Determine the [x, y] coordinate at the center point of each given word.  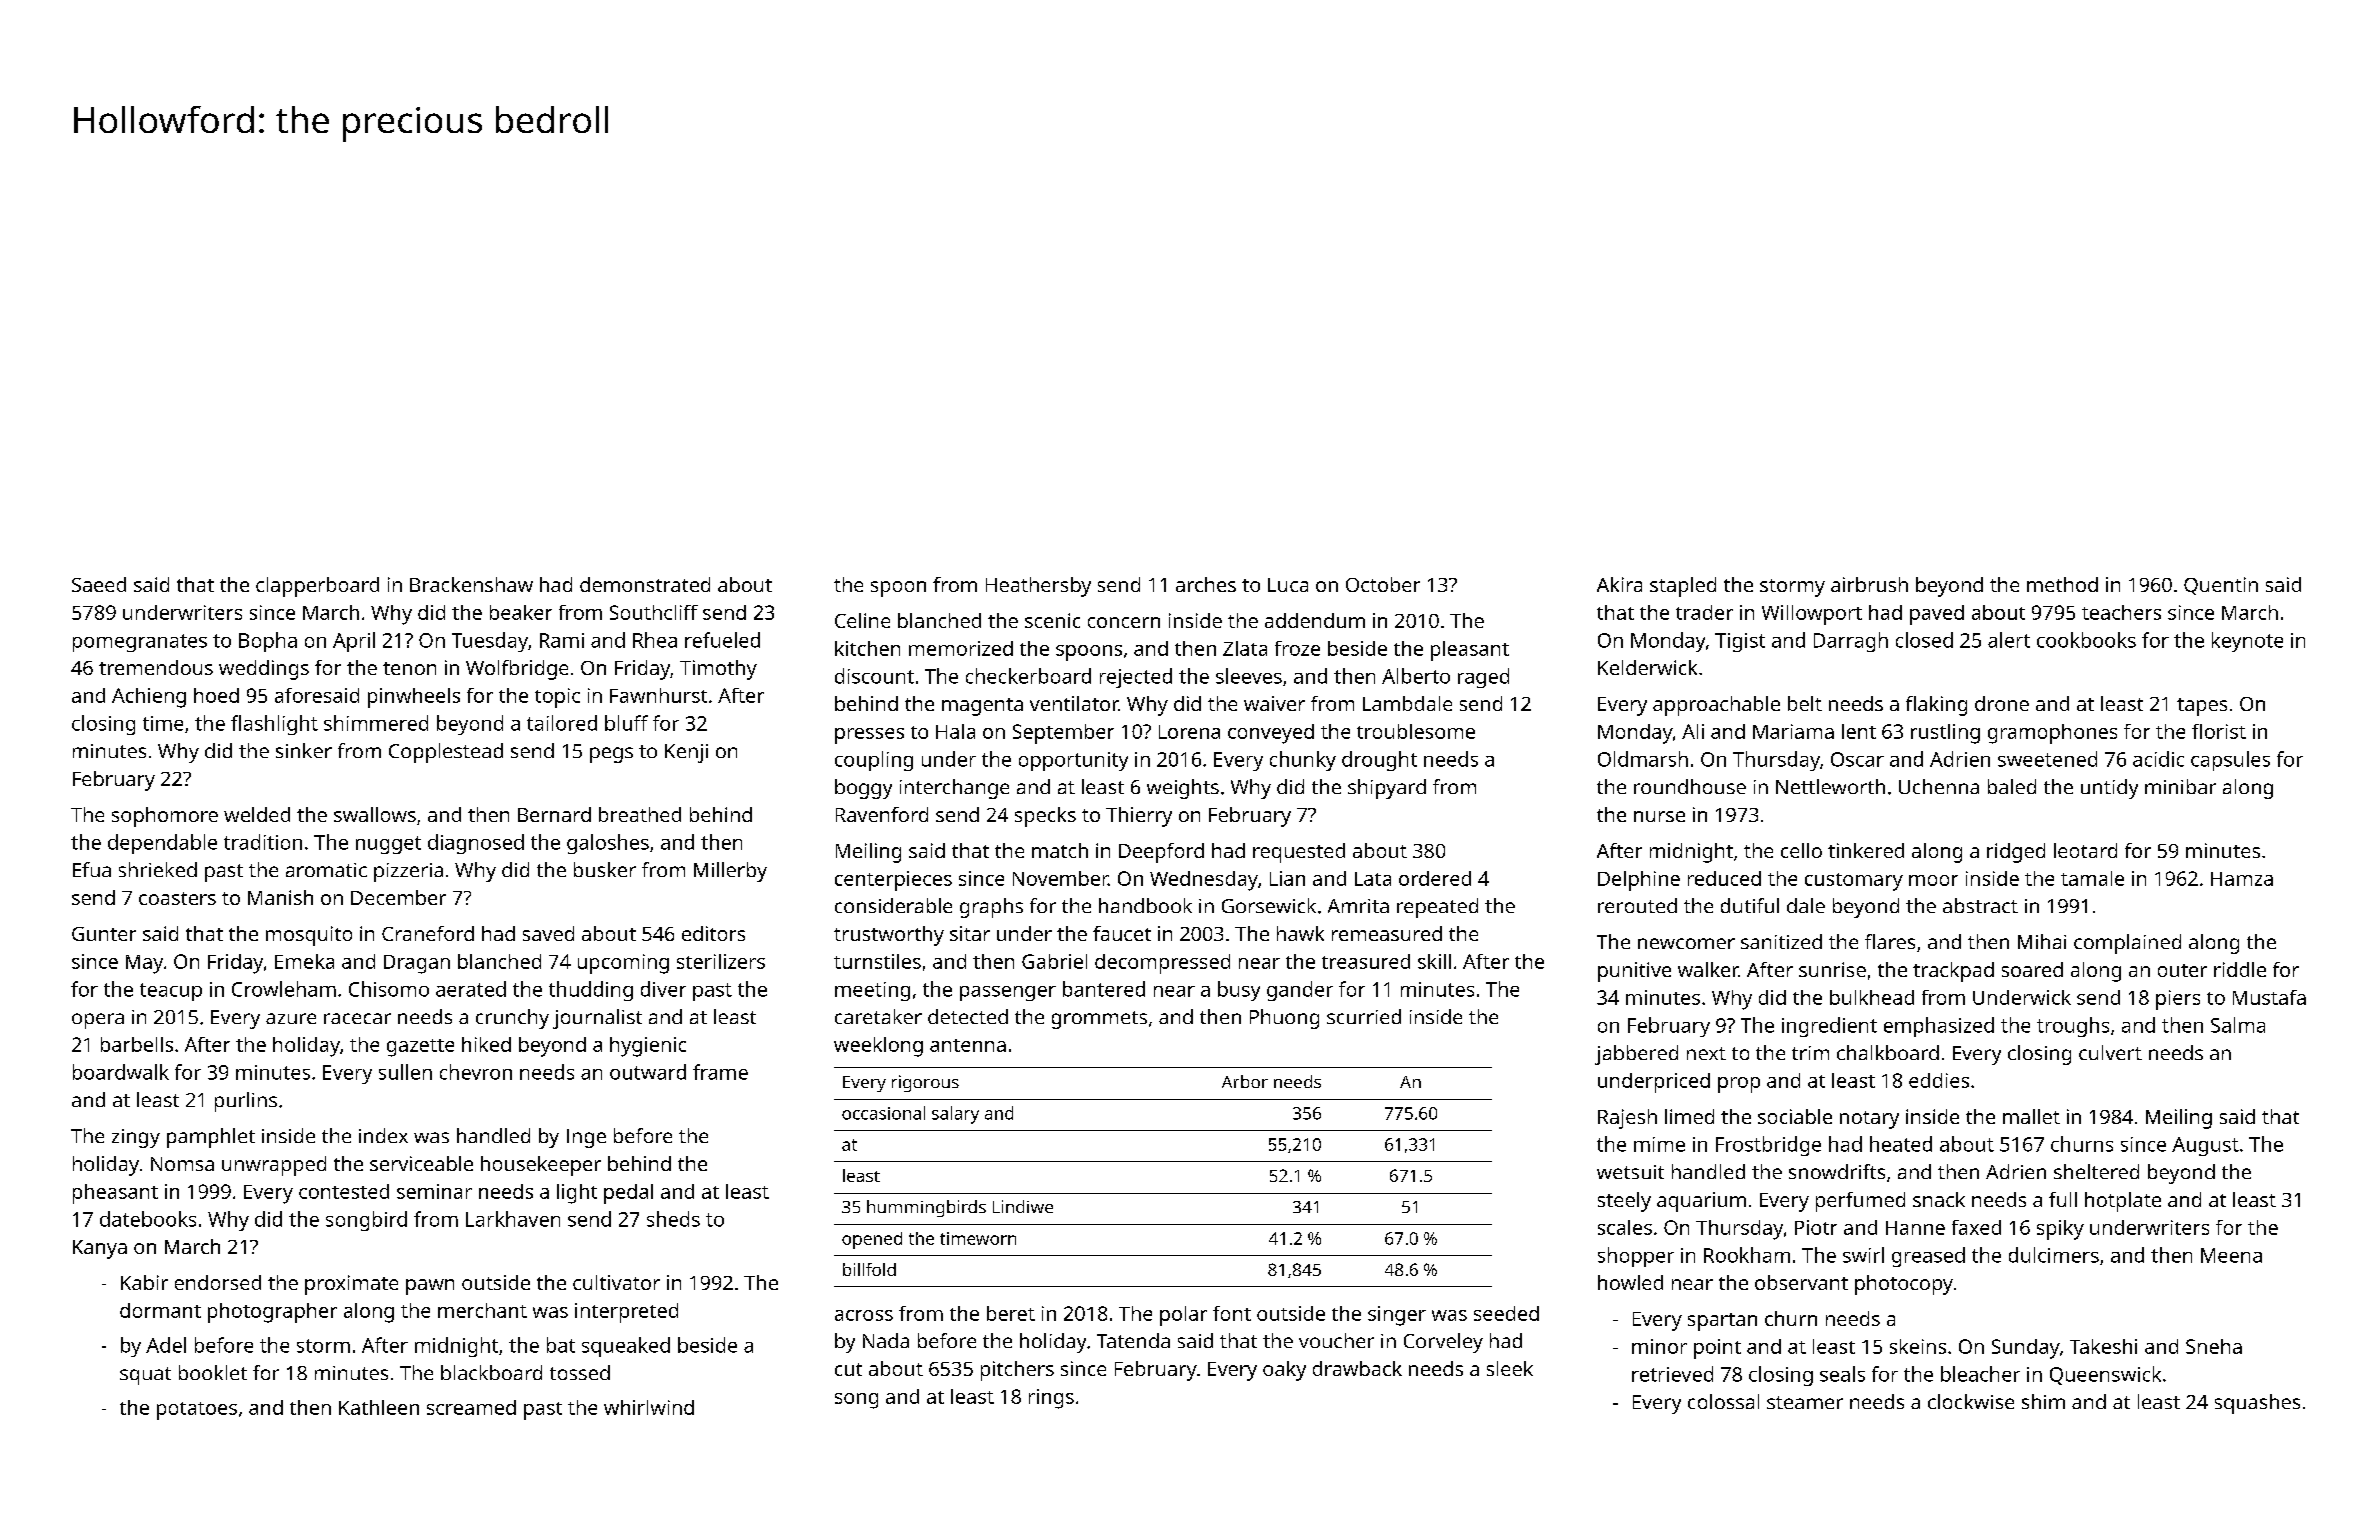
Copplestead [446, 753]
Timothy [718, 670]
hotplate [2123, 1202]
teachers [2121, 612]
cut [848, 1369]
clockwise [1971, 1401]
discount [874, 676]
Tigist [1740, 642]
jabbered [1636, 1055]
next [1706, 1053]
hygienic [648, 1047]
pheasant [115, 1194]
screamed [471, 1407]
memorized [961, 648]
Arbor [1245, 1081]
